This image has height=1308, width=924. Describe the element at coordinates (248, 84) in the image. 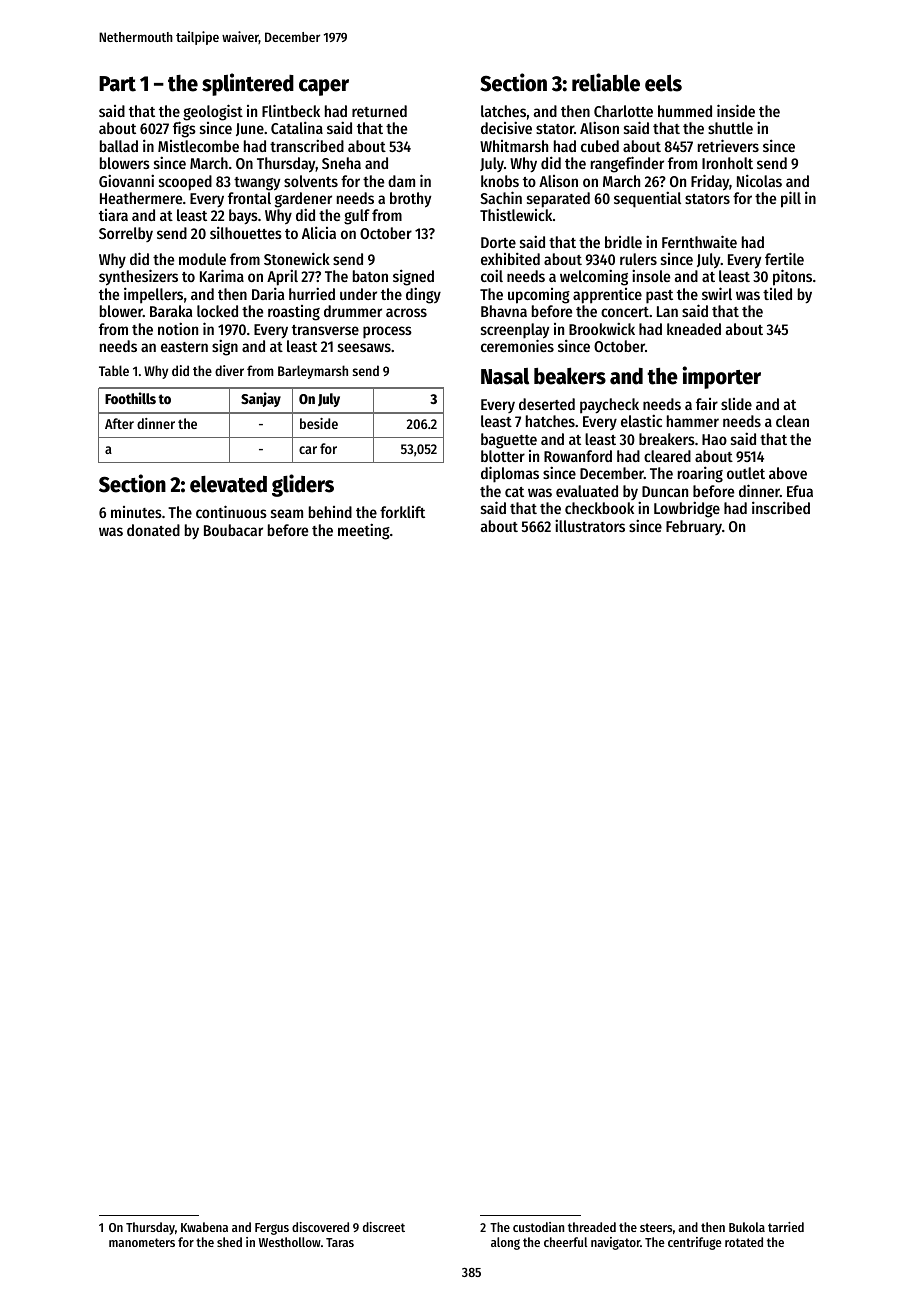

I see `splintered` at that location.
